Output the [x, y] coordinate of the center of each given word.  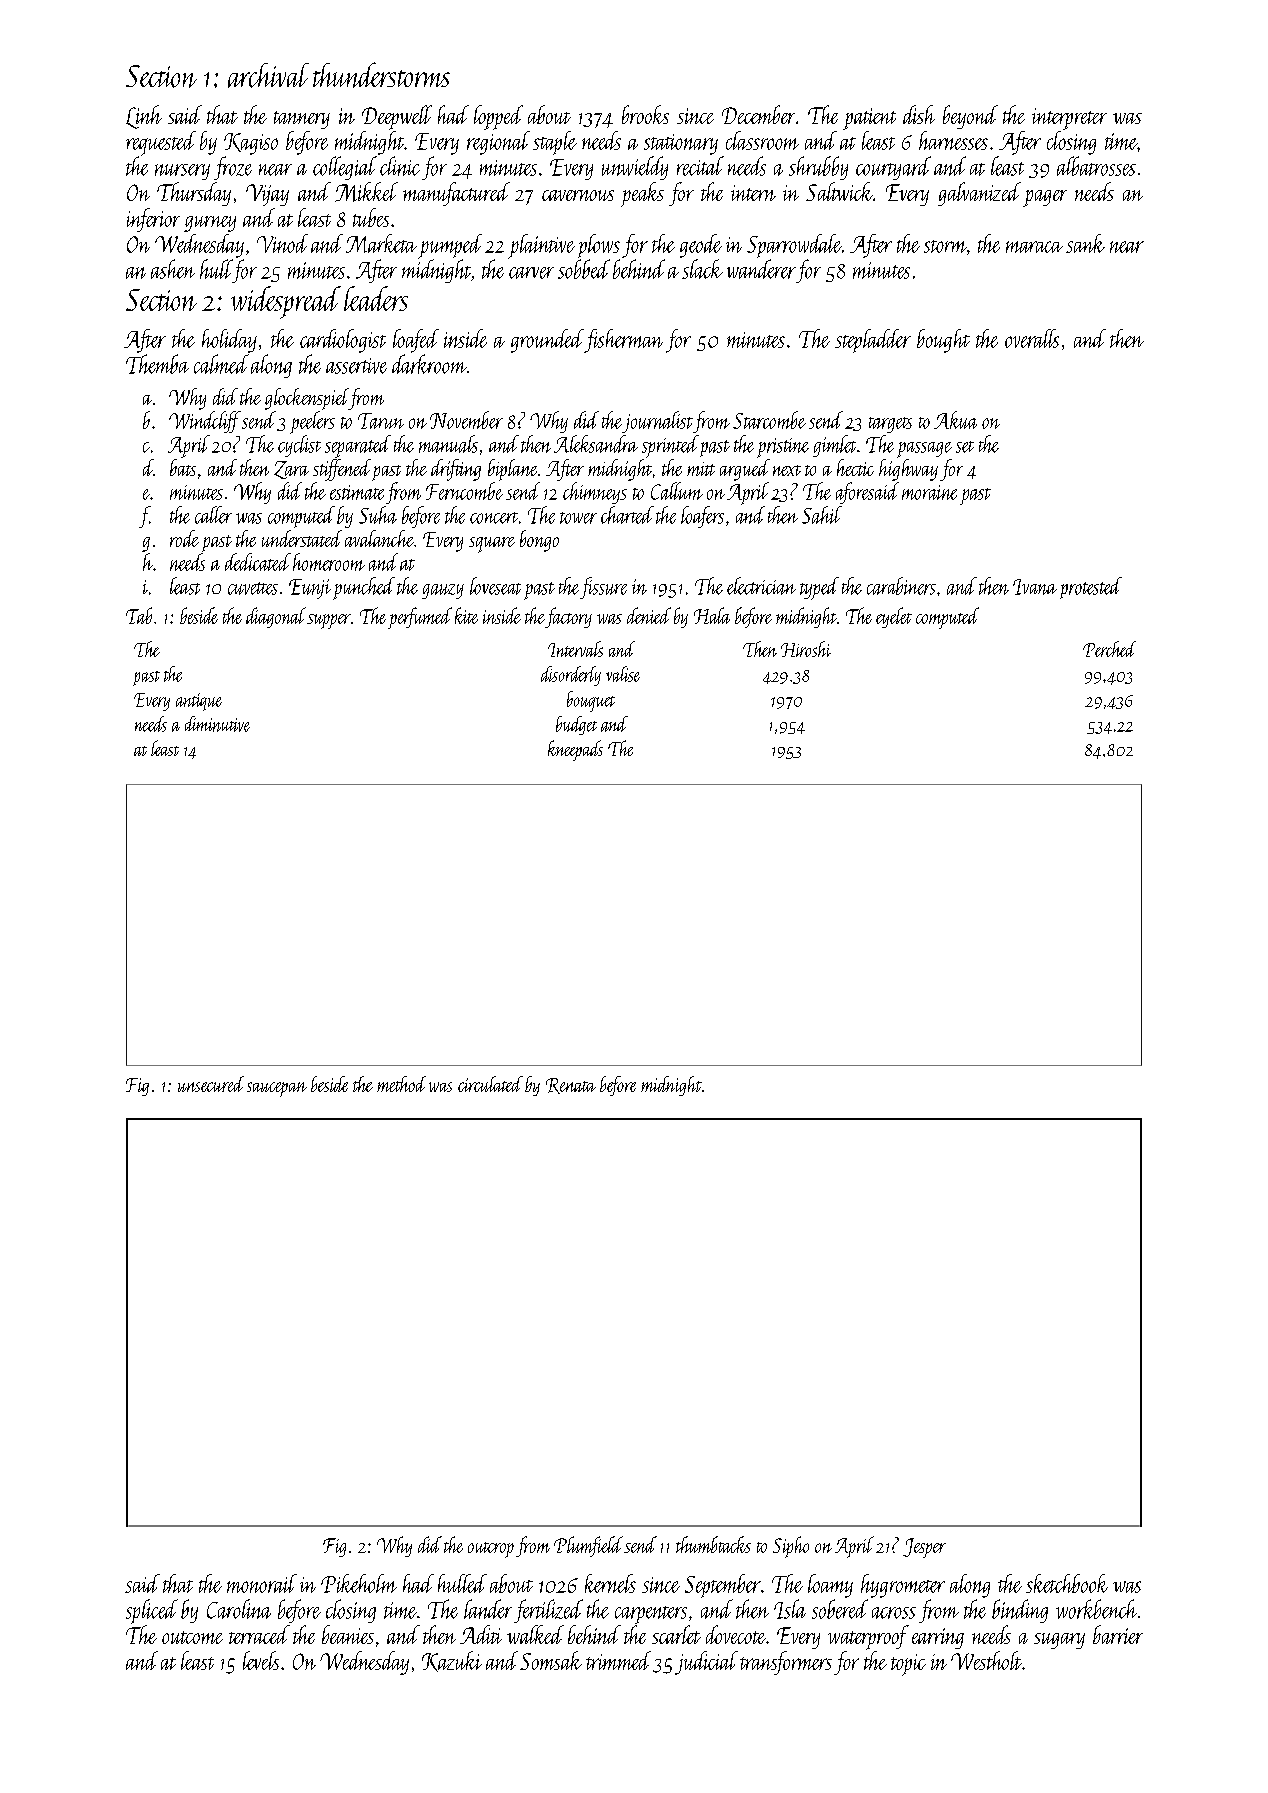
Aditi [481, 1634]
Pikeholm [359, 1583]
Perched [1109, 649]
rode [184, 538]
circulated [490, 1084]
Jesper [924, 1548]
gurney [210, 224]
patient [869, 119]
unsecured [211, 1084]
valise [623, 674]
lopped [498, 117]
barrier [1118, 1634]
